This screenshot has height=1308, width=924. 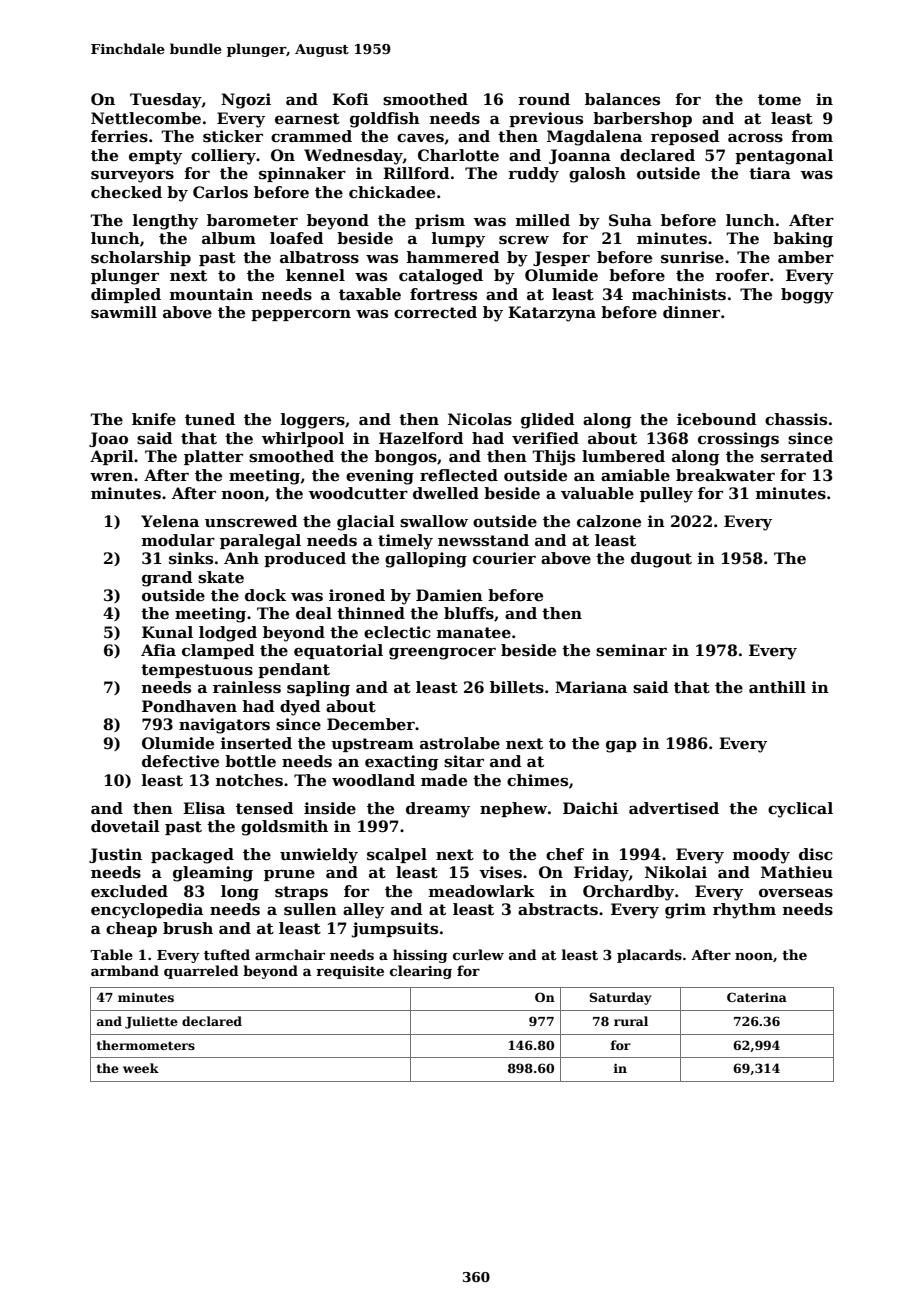 What do you see at coordinates (188, 928) in the screenshot?
I see `brush` at bounding box center [188, 928].
